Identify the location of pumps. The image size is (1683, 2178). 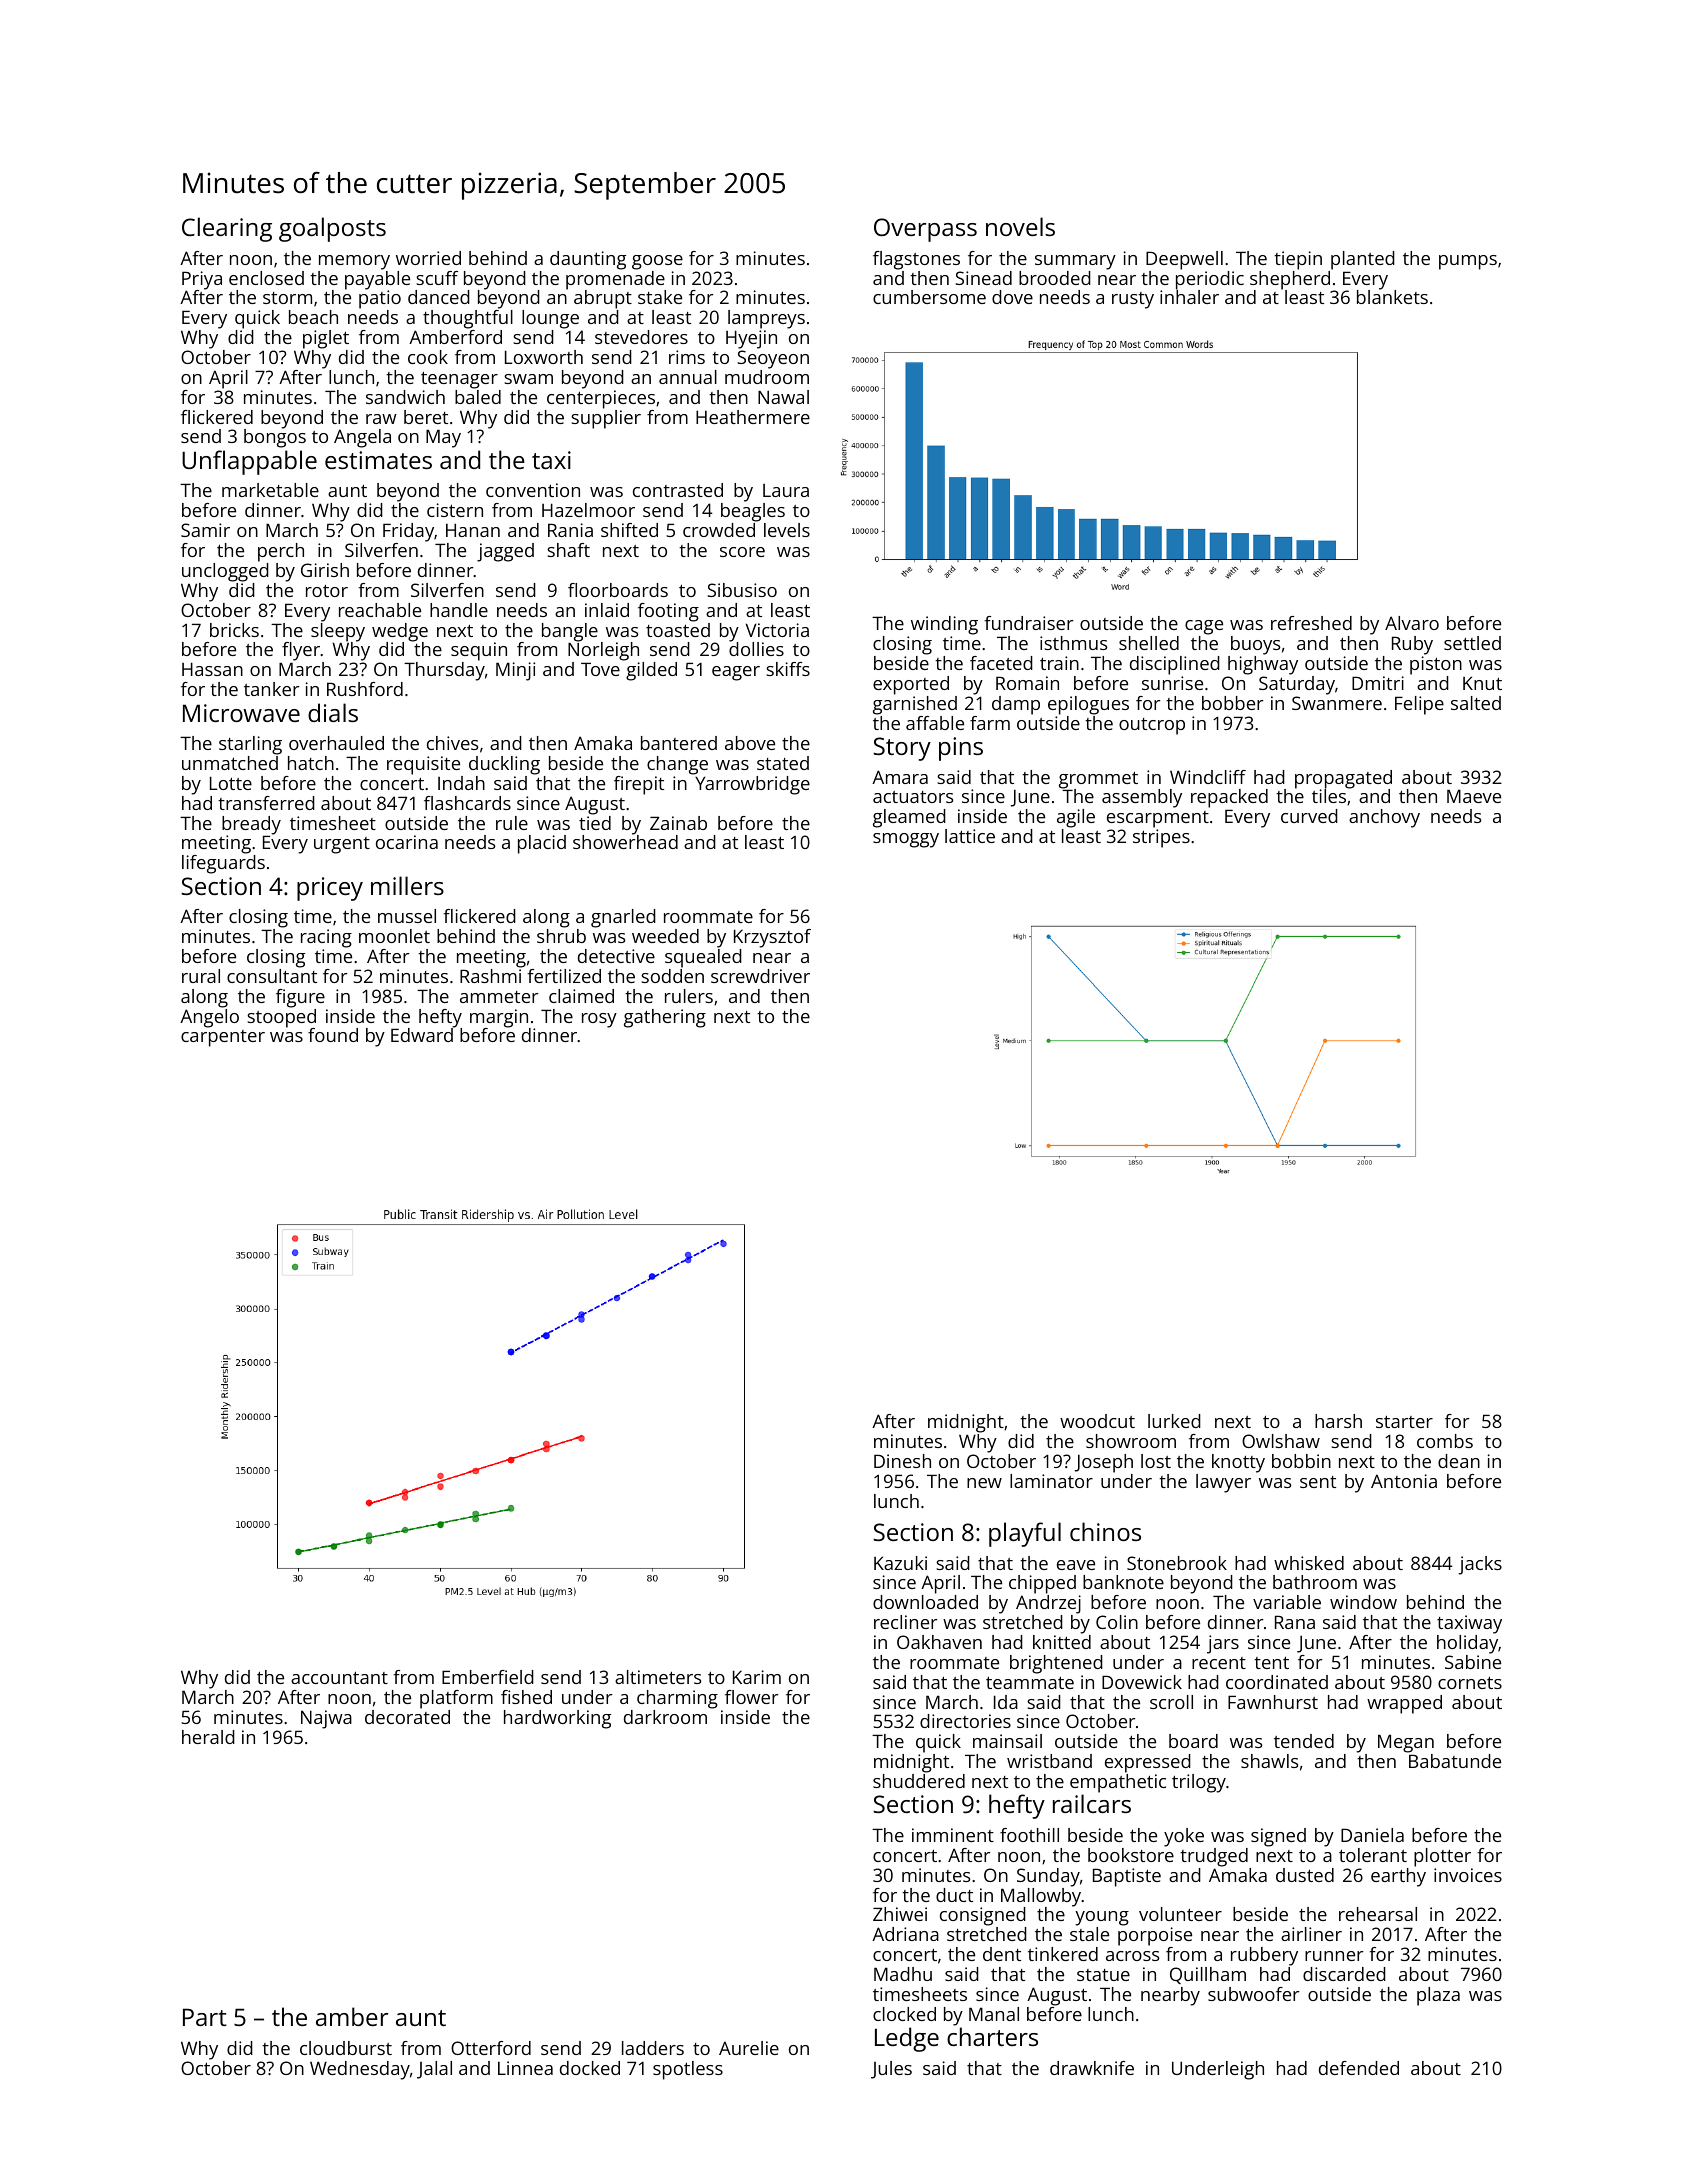
(1468, 262).
